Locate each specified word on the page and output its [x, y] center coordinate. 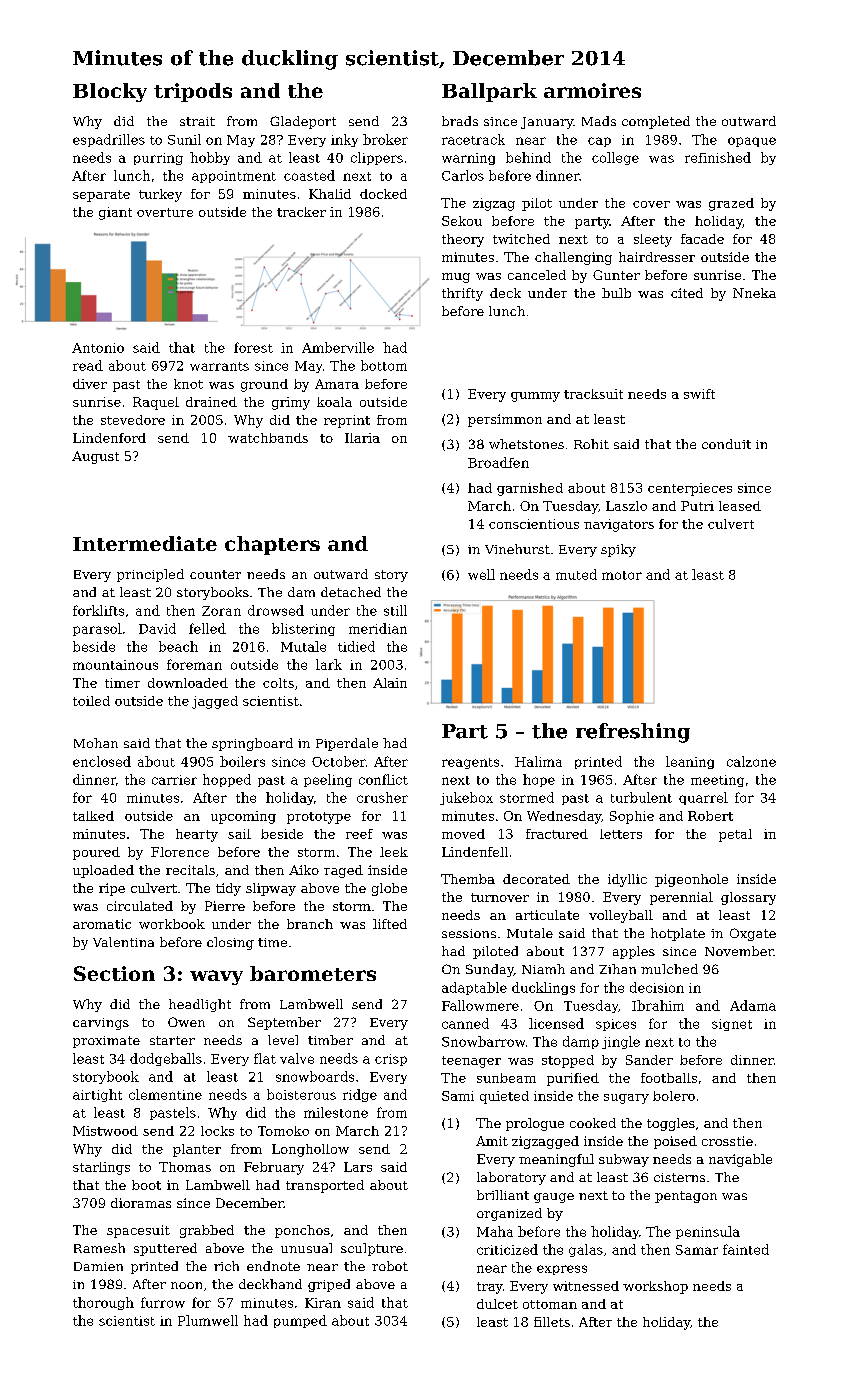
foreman [194, 664]
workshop [655, 1287]
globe [389, 889]
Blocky [110, 92]
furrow [163, 1302]
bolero [674, 1096]
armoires [592, 90]
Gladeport [303, 122]
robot [390, 1266]
